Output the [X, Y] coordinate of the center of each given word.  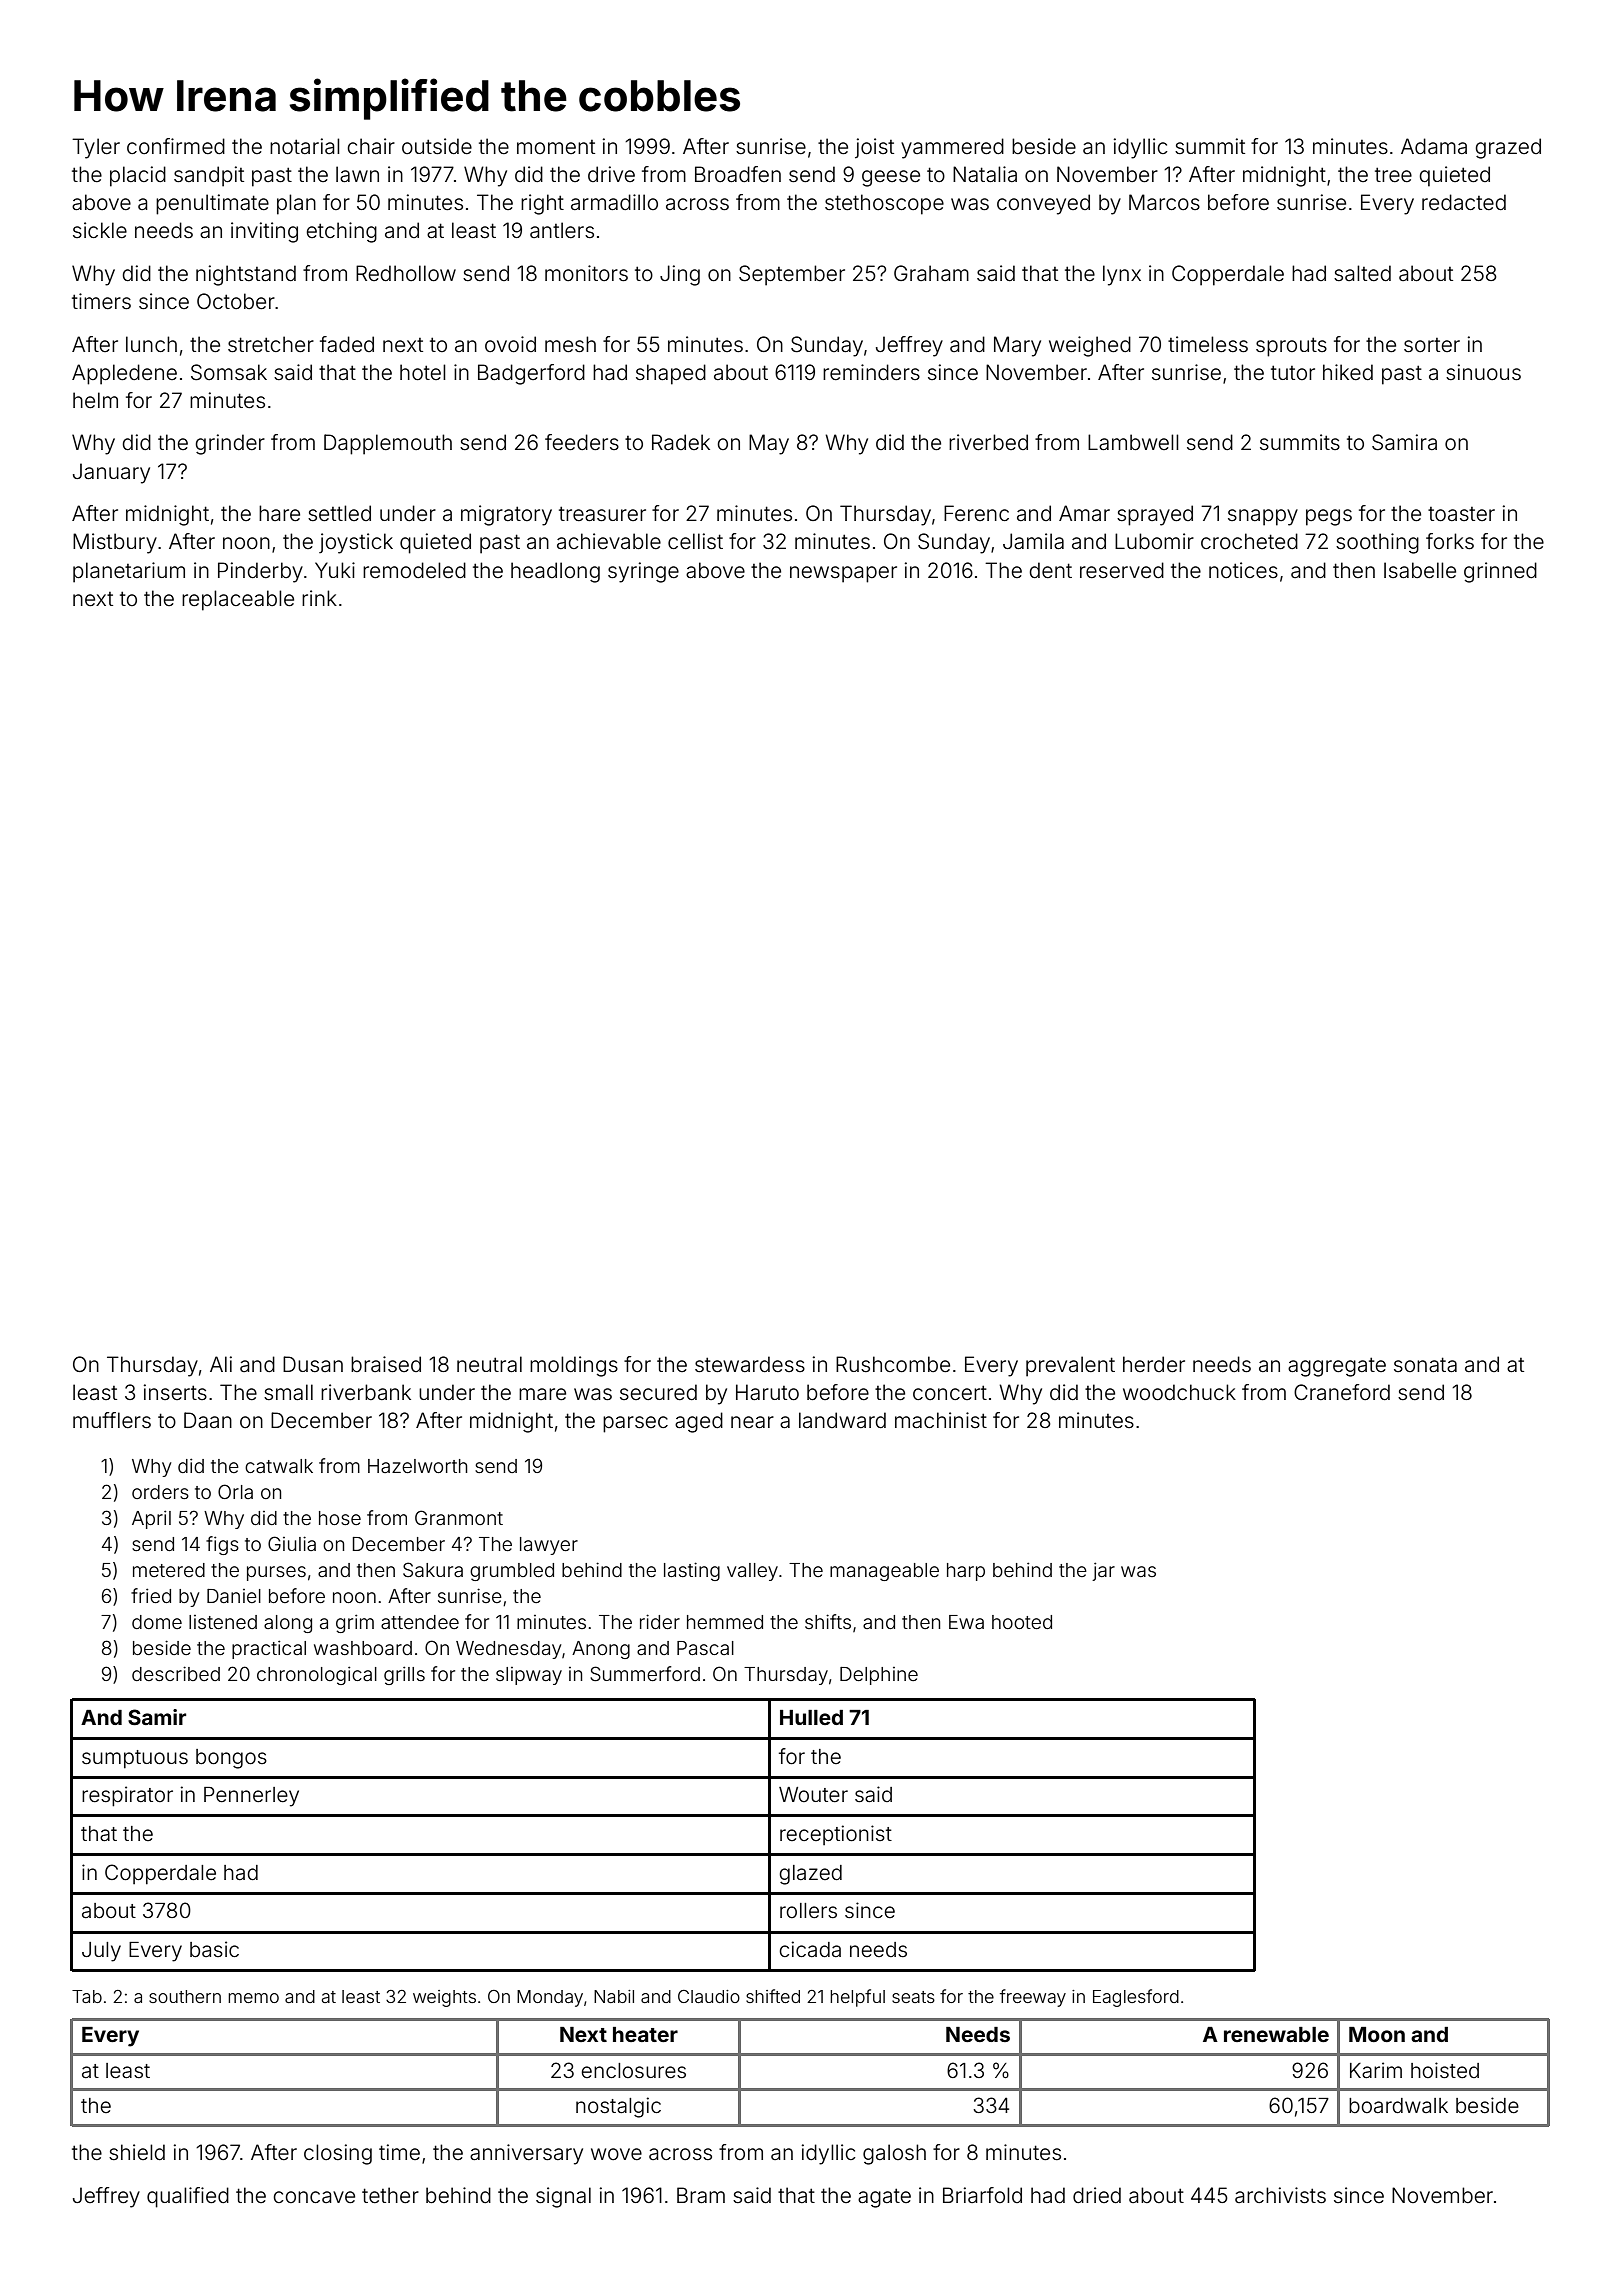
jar [1103, 1571]
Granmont [459, 1517]
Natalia [985, 174]
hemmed [725, 1622]
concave [314, 2197]
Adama [1434, 146]
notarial [305, 146]
